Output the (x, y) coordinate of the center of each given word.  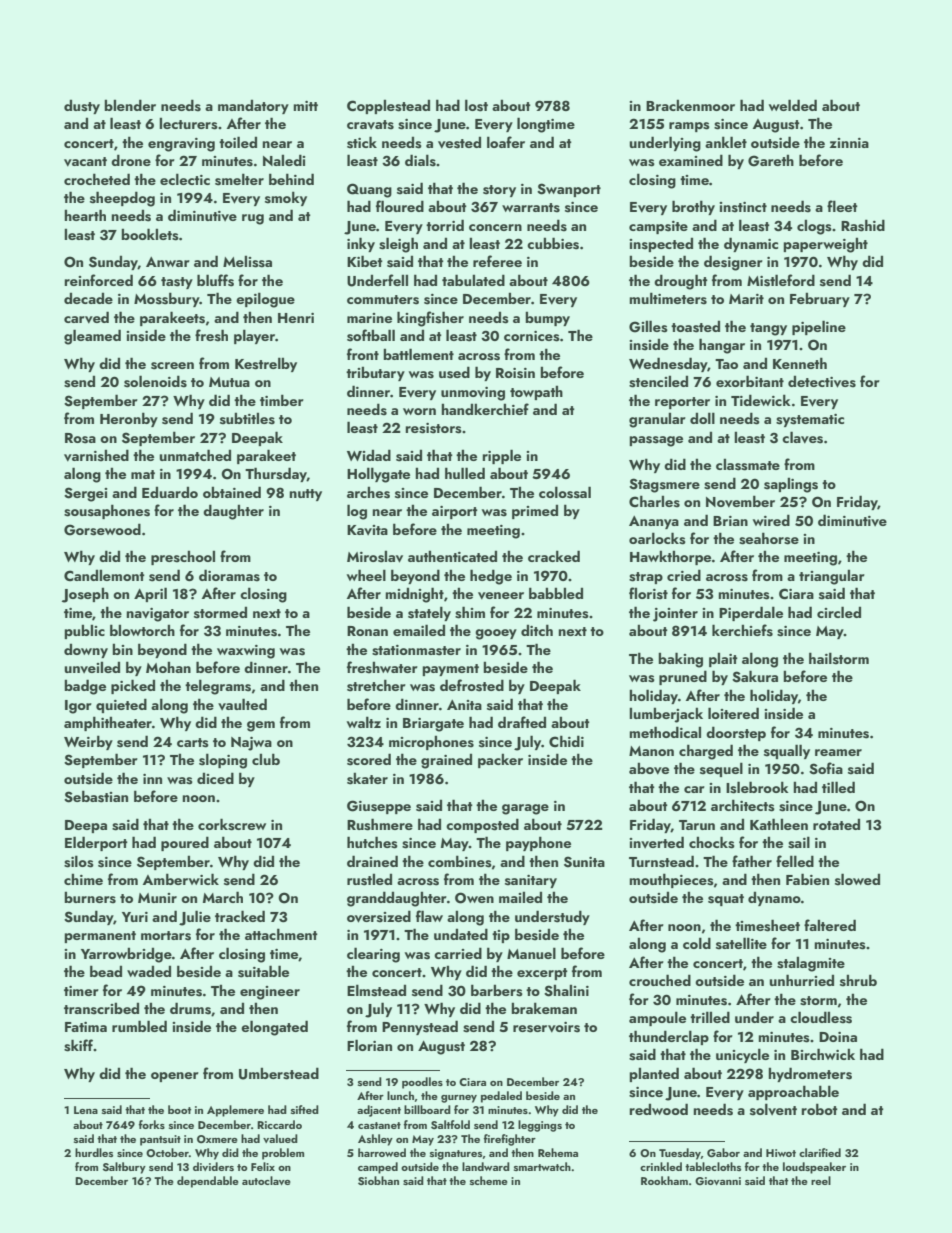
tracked (240, 916)
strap (646, 578)
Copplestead (388, 107)
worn (419, 411)
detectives (822, 382)
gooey (496, 634)
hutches (372, 842)
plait (723, 660)
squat (726, 900)
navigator (157, 615)
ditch (537, 630)
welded (793, 105)
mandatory (253, 107)
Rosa (80, 438)
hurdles (94, 1152)
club (266, 759)
